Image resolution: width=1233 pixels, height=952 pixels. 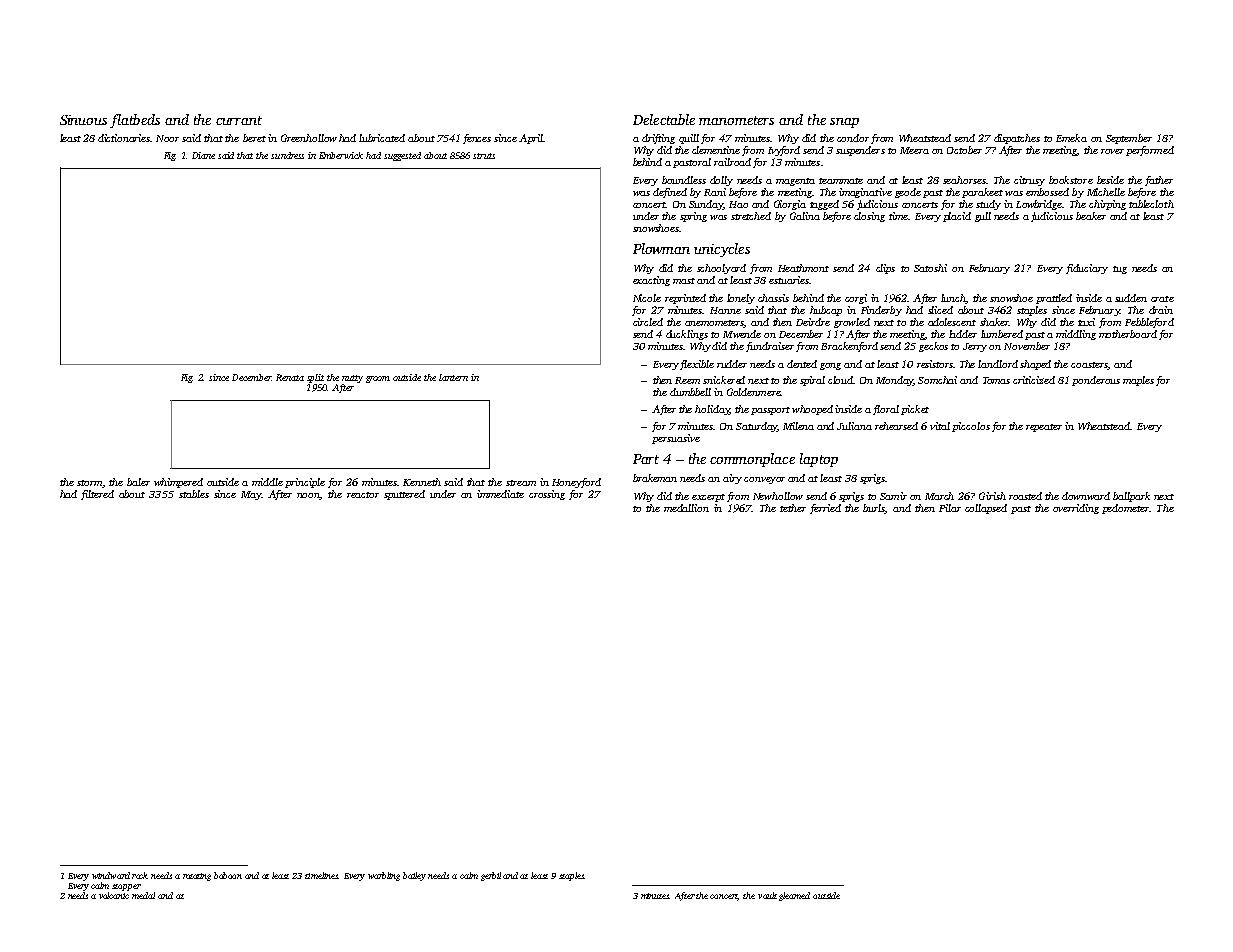 I want to click on lantern, so click(x=453, y=377).
